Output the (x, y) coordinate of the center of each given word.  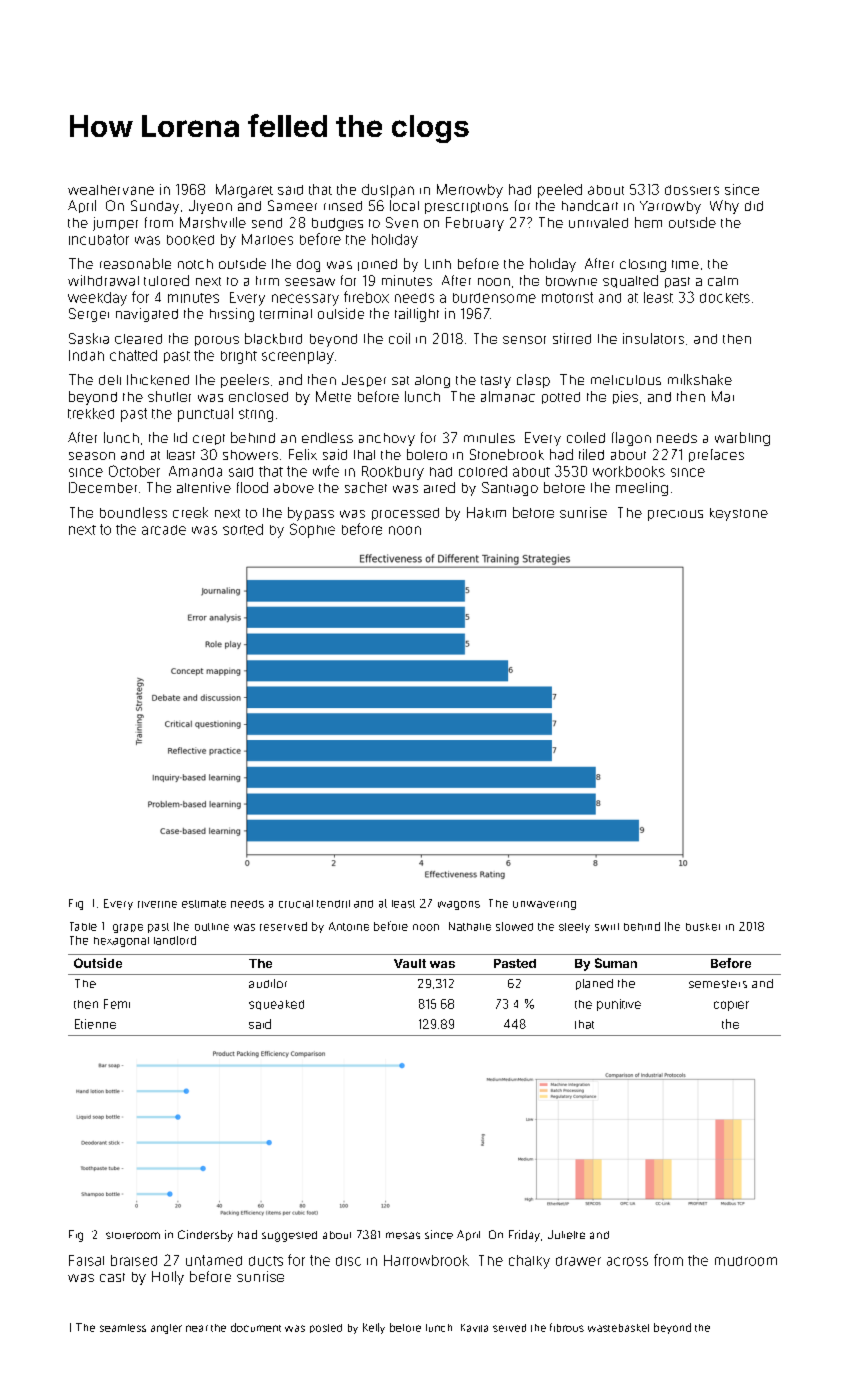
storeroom (133, 1235)
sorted (243, 529)
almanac (508, 396)
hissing (232, 315)
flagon (631, 439)
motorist (567, 297)
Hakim (486, 512)
